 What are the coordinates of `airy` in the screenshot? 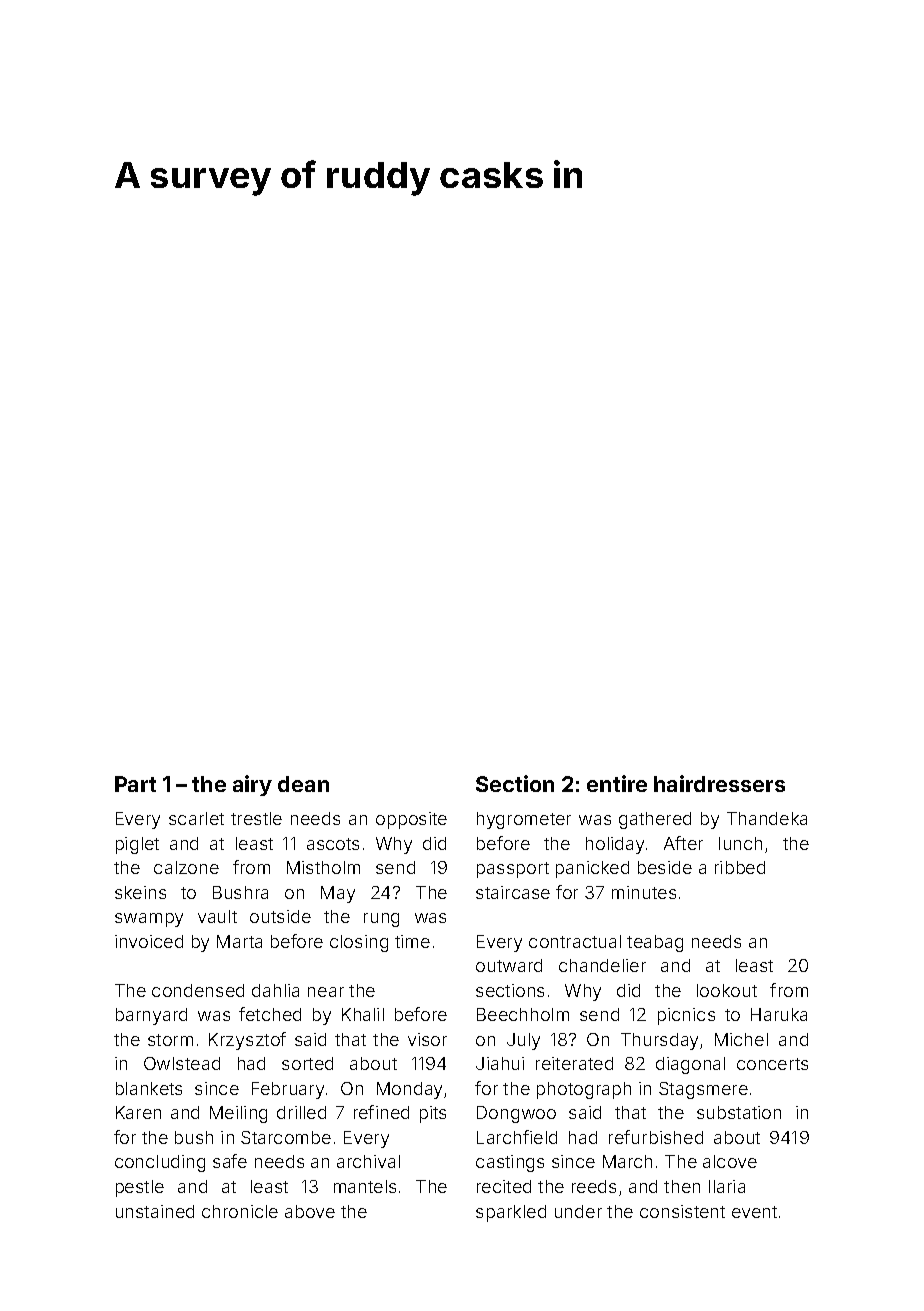 It's located at (252, 785).
